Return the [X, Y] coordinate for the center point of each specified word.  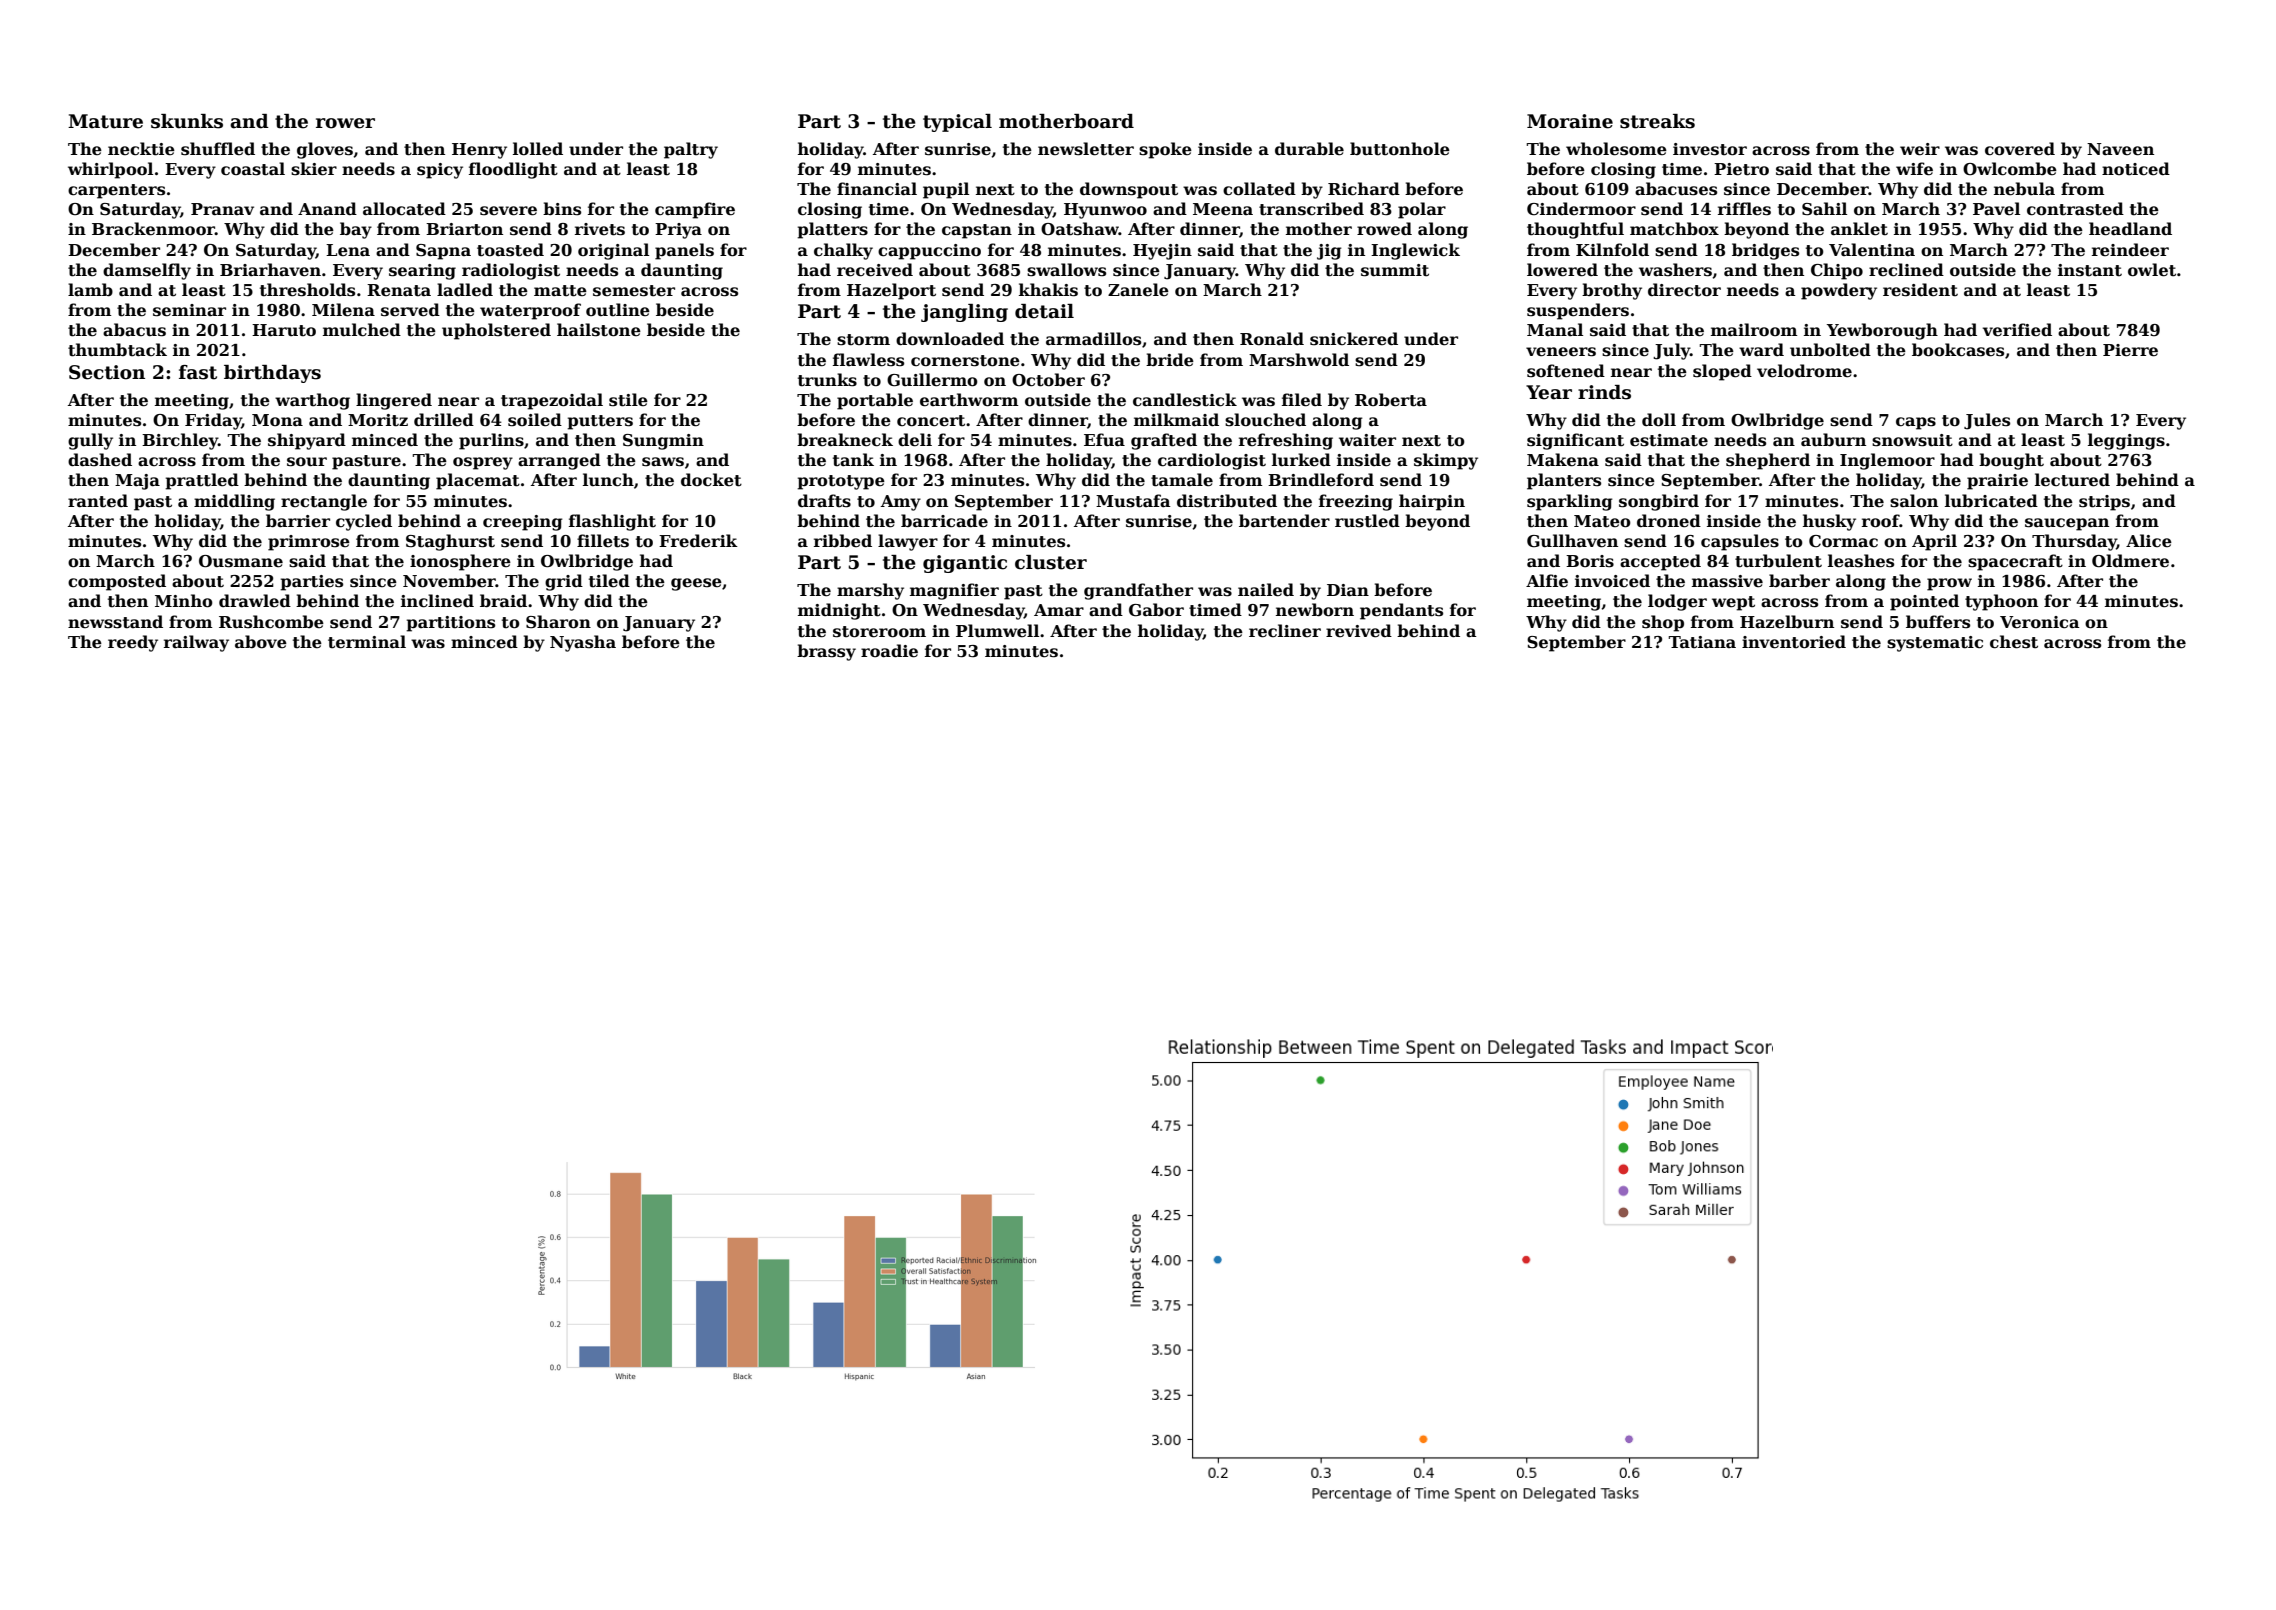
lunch [608, 480]
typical [957, 123]
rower [345, 123]
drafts [824, 501]
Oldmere [2130, 561]
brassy [826, 652]
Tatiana [1702, 642]
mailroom [1754, 329]
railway [196, 643]
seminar [189, 310]
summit [1395, 270]
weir [1920, 149]
